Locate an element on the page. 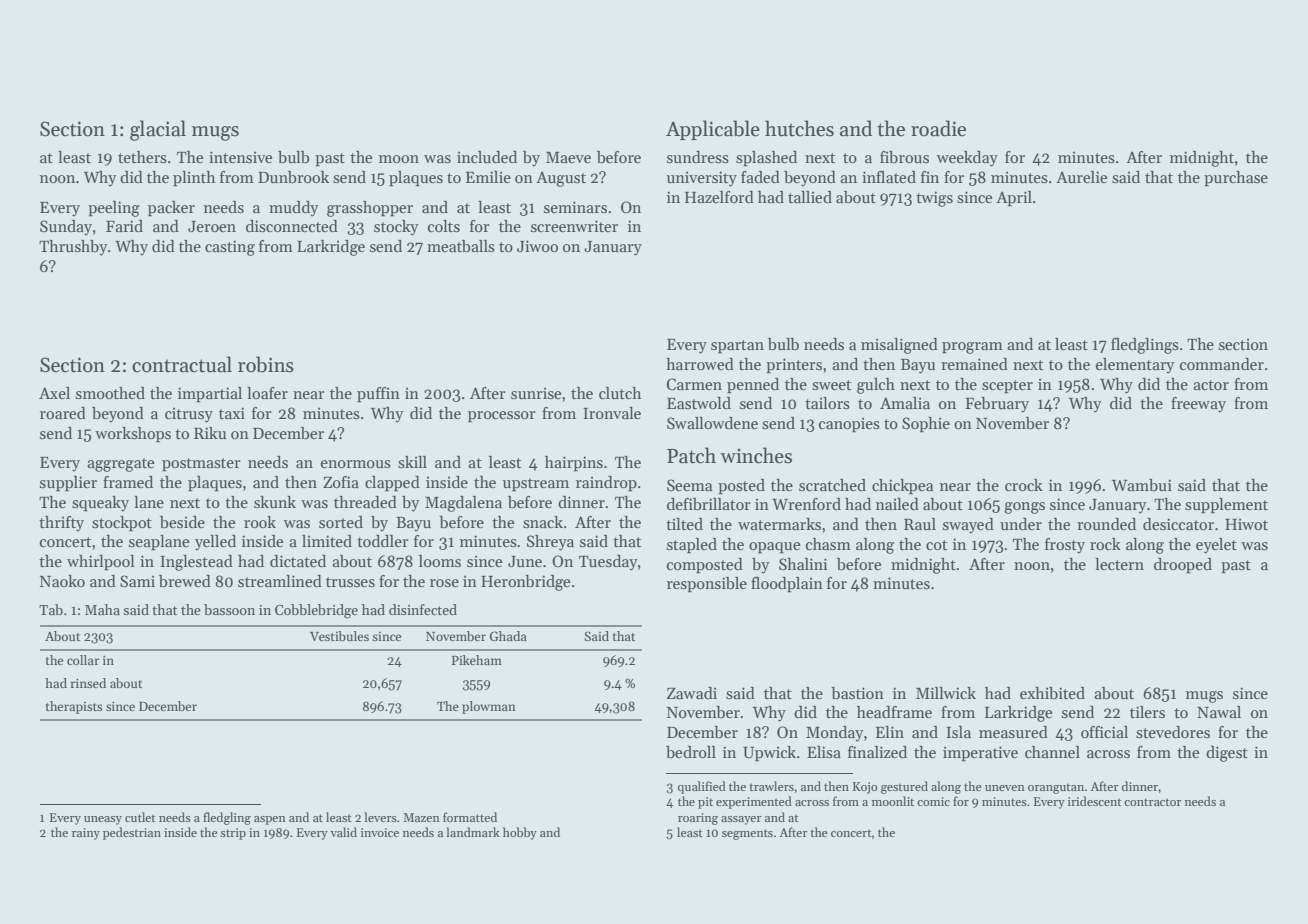  snack is located at coordinates (543, 522).
